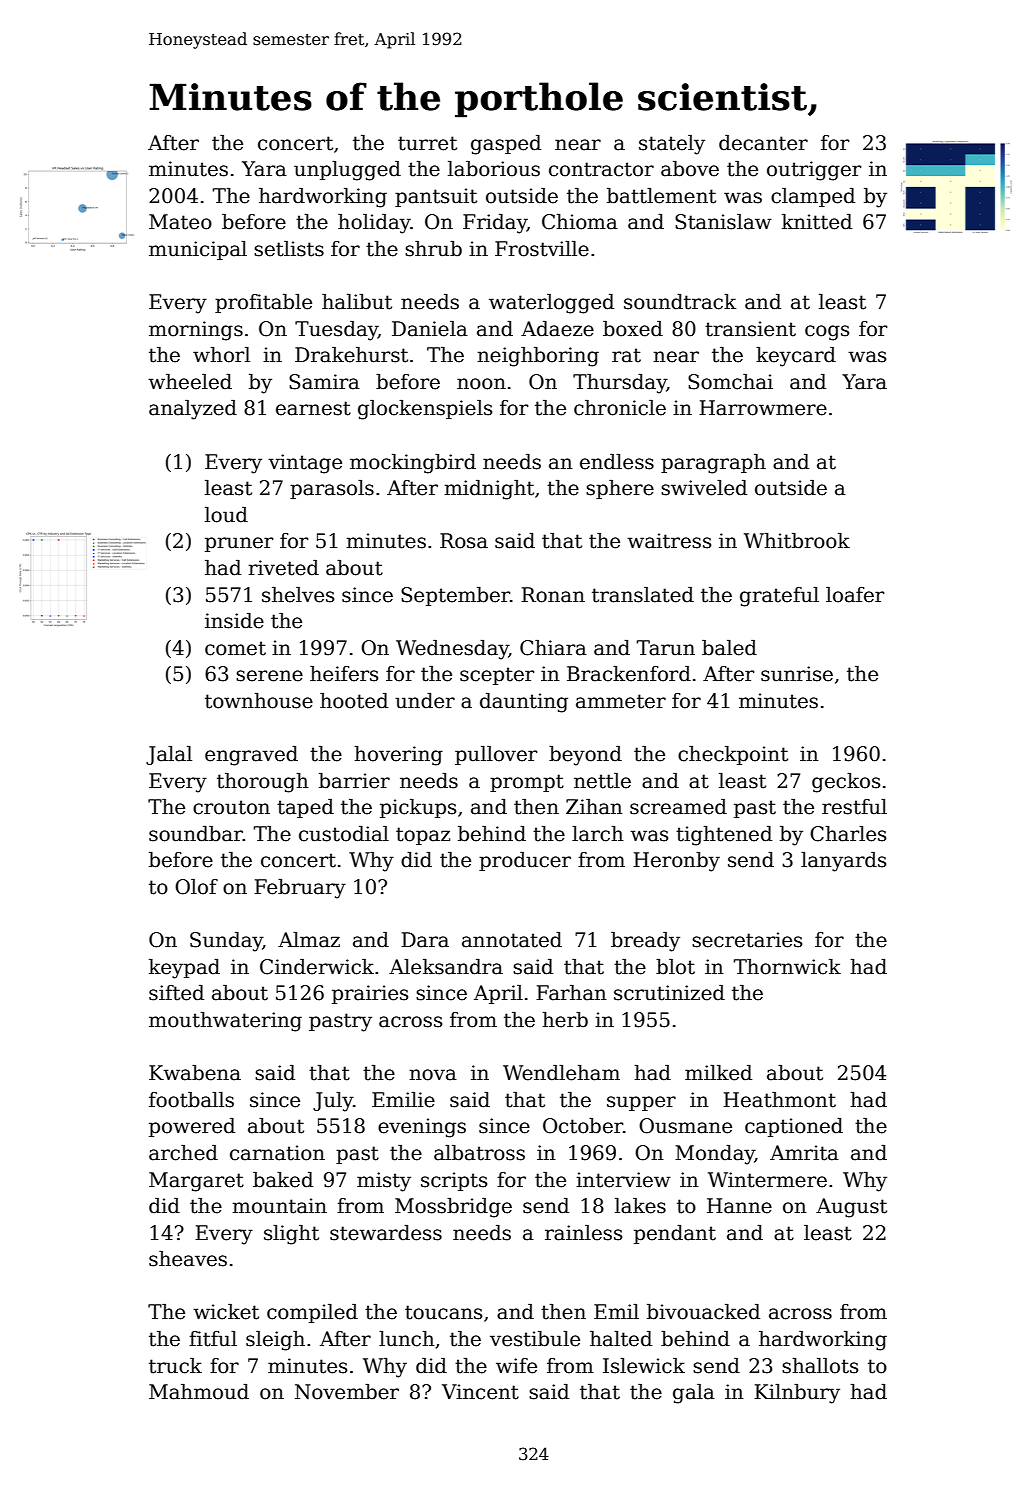 The image size is (1036, 1500). I want to click on comet, so click(235, 648).
